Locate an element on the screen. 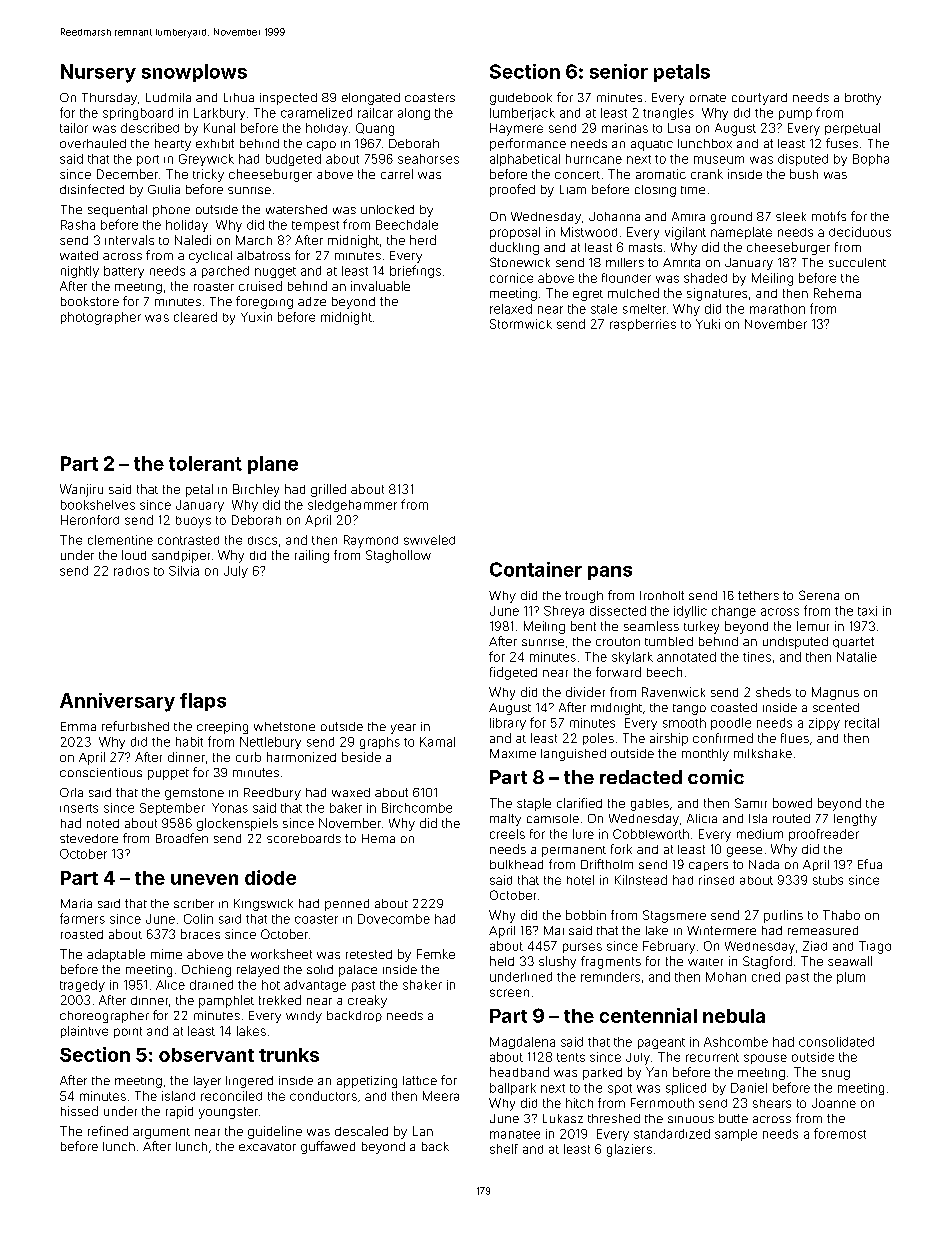 This screenshot has height=1233, width=952. change is located at coordinates (734, 612).
